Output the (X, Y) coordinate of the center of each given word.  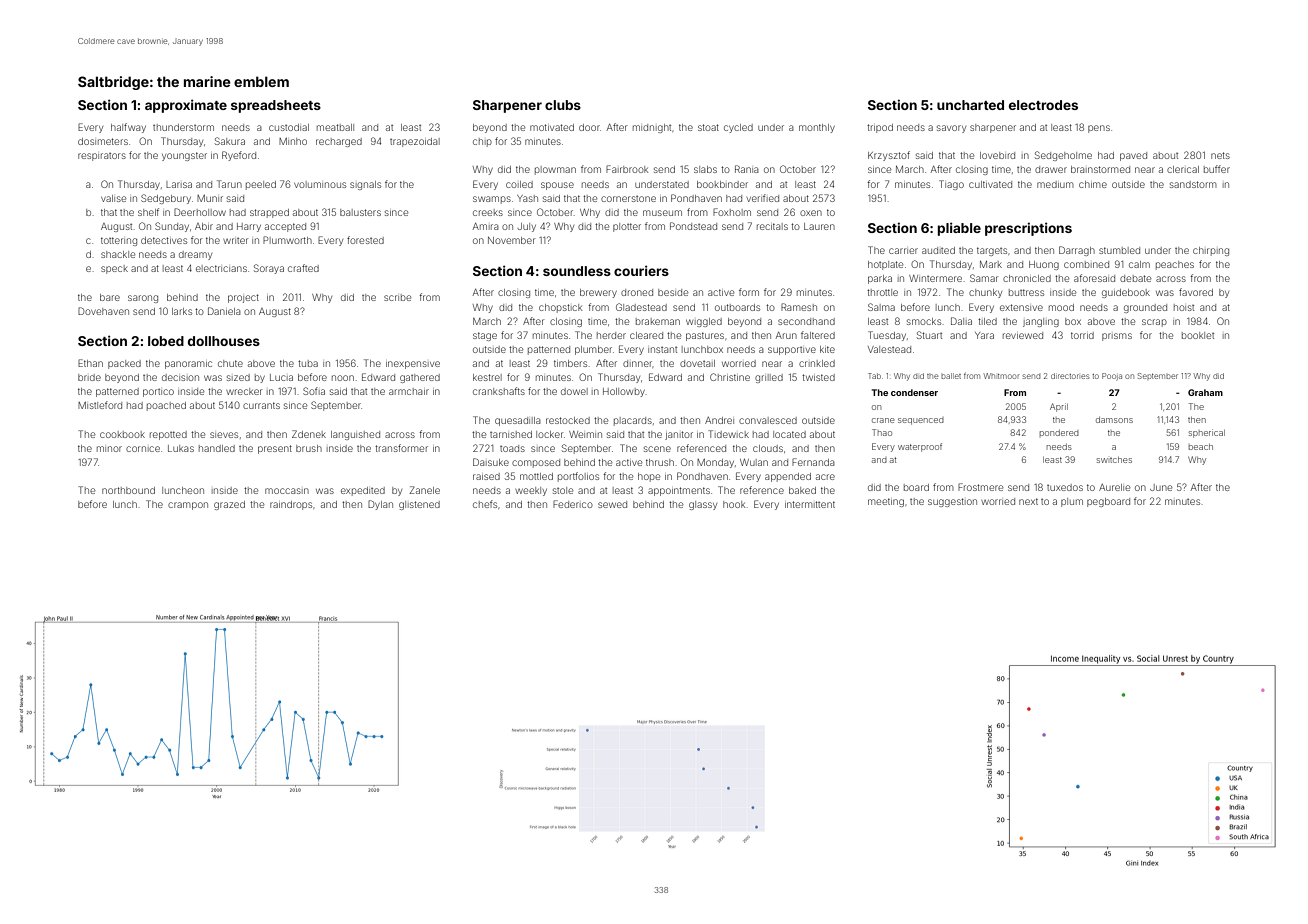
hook (734, 504)
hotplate (885, 265)
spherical (1207, 433)
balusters (360, 212)
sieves (224, 435)
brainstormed (1100, 169)
